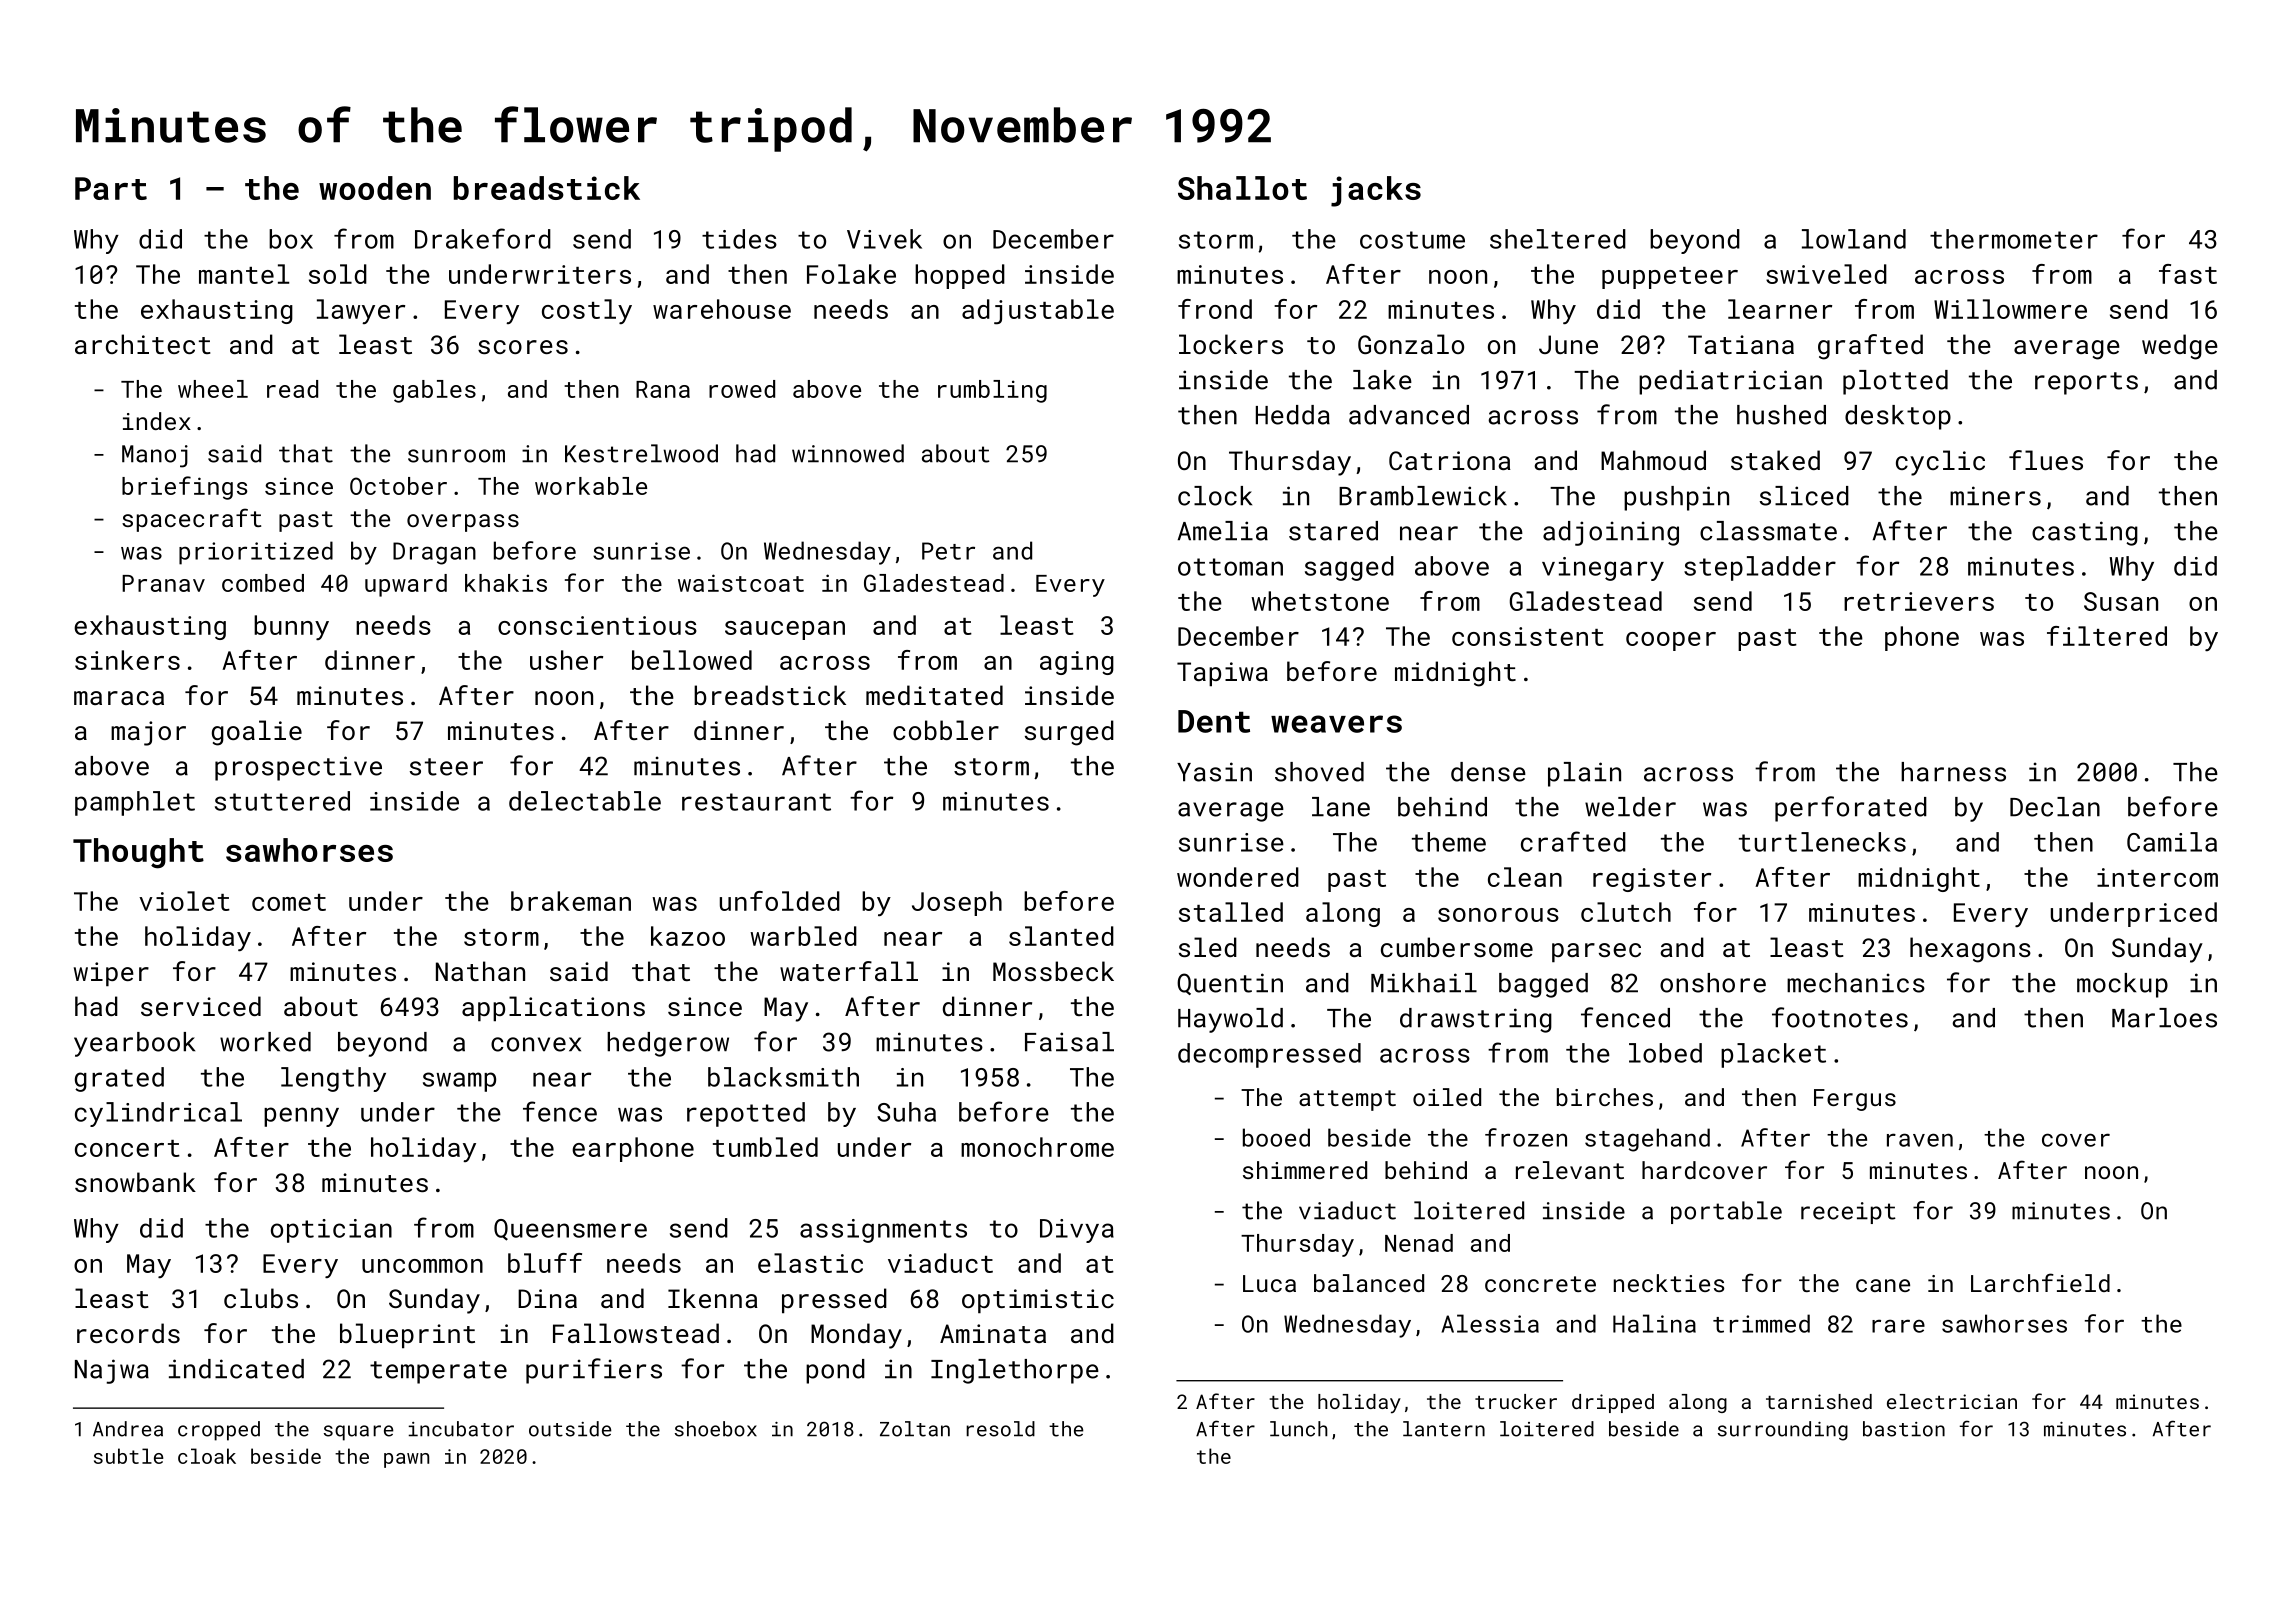  Describe the element at coordinates (112, 1371) in the screenshot. I see `Najwa` at that location.
